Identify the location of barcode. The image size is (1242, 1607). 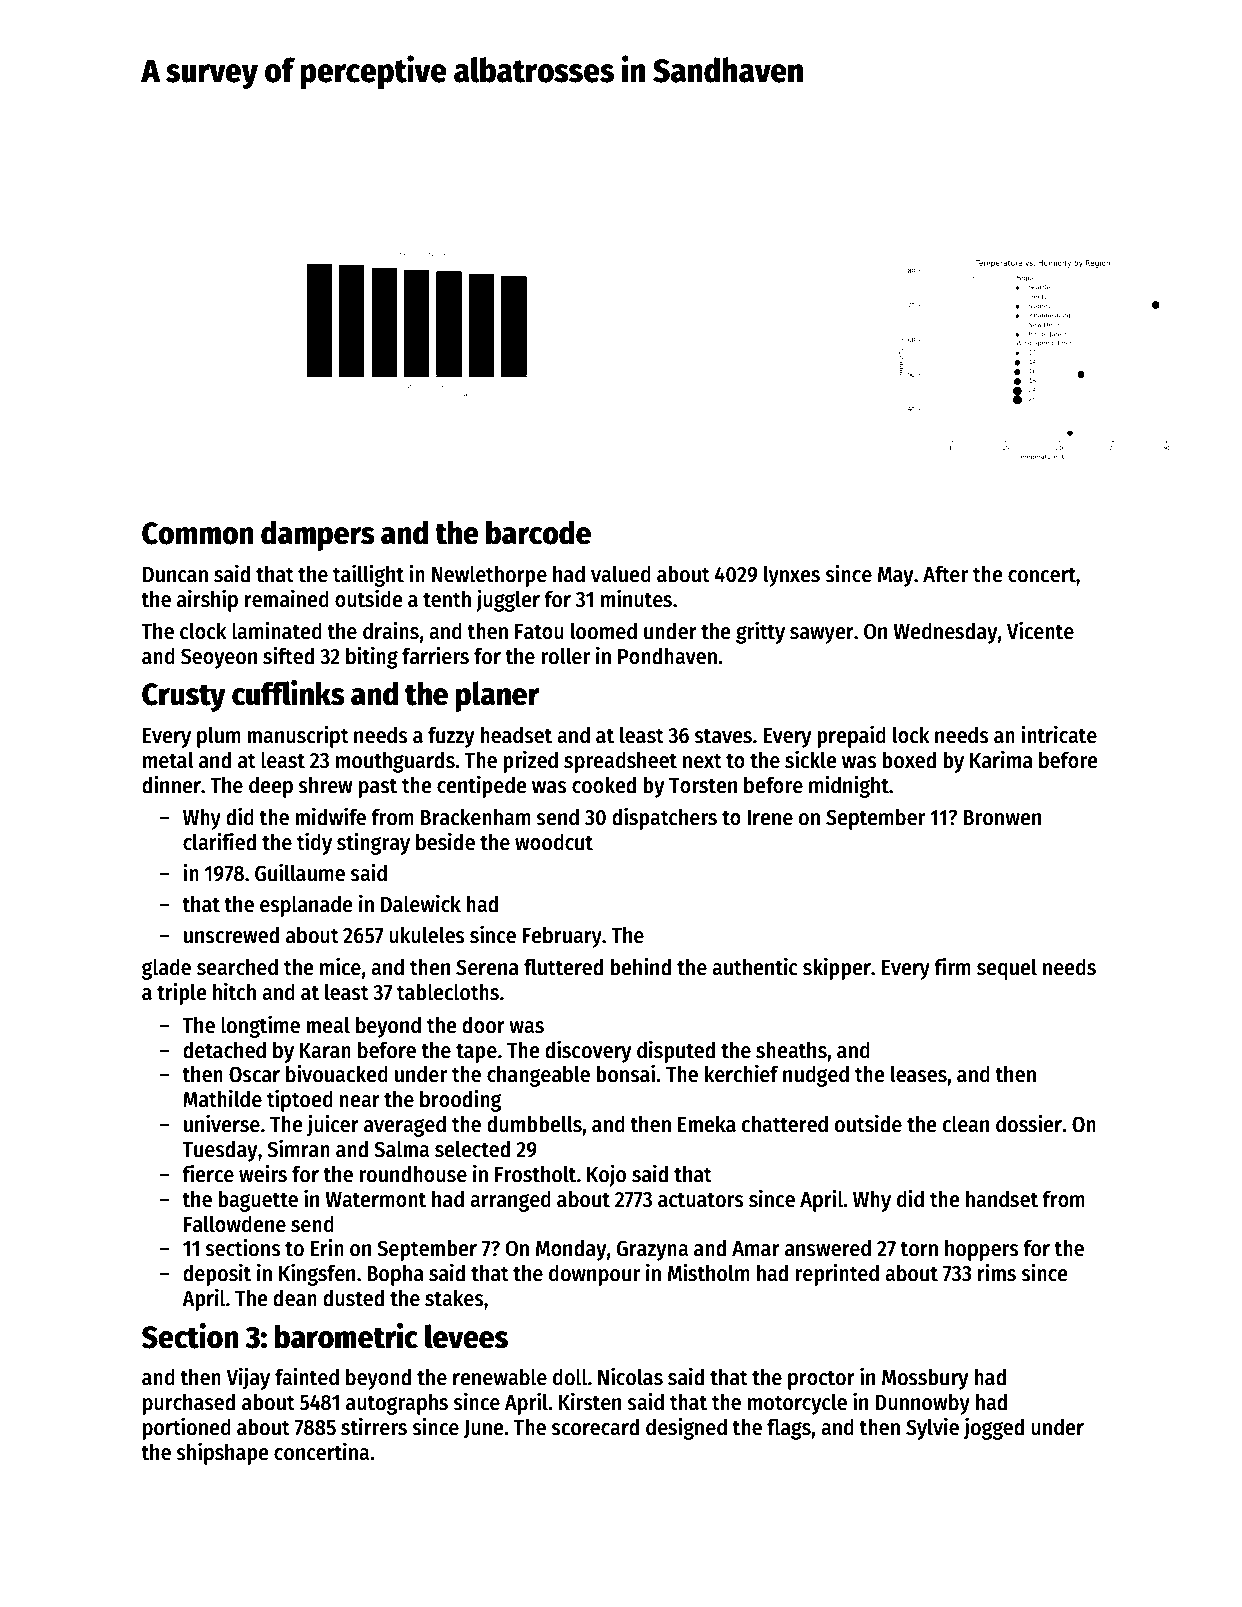
(538, 532).
